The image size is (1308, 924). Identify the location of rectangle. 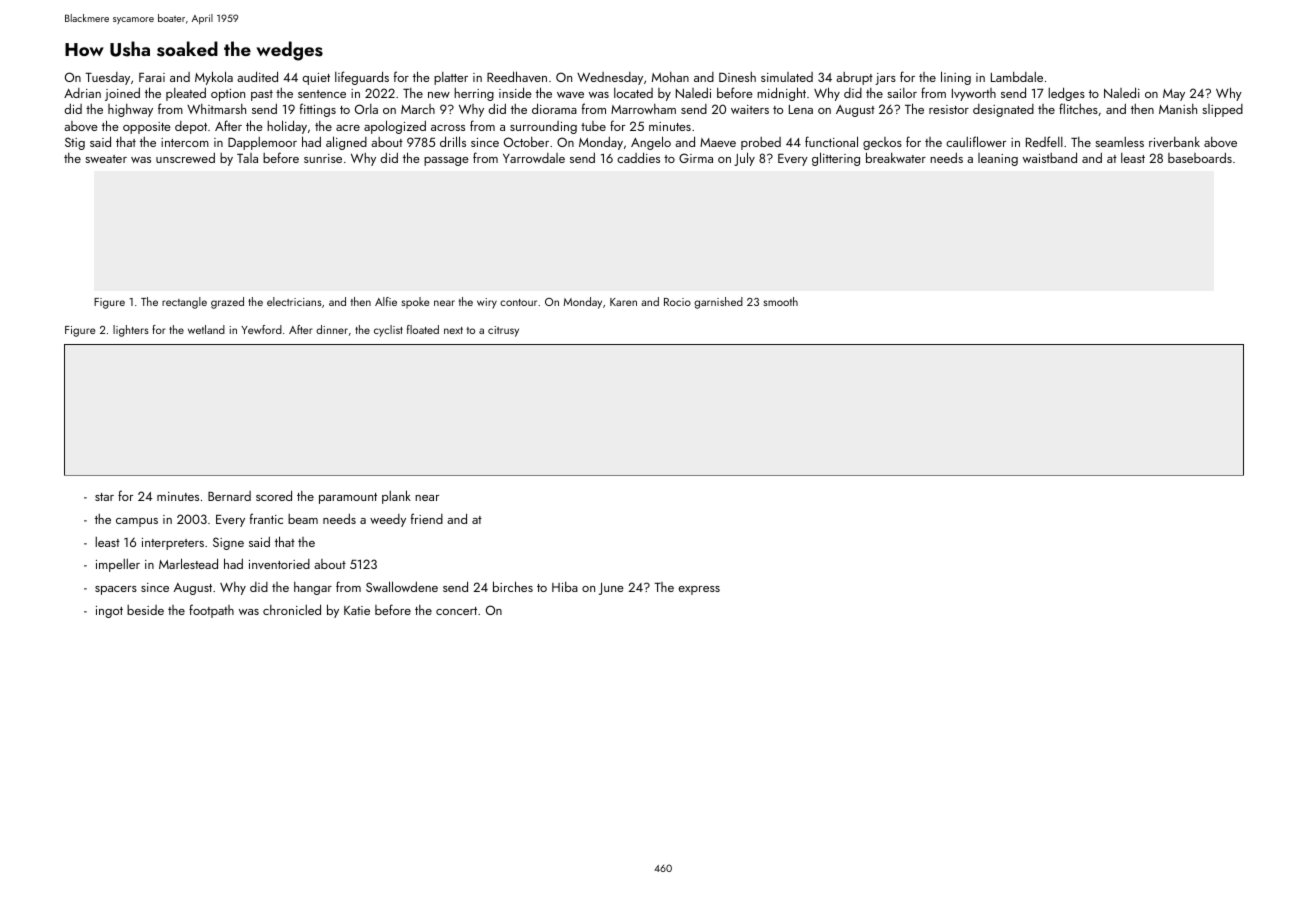
(184, 303).
